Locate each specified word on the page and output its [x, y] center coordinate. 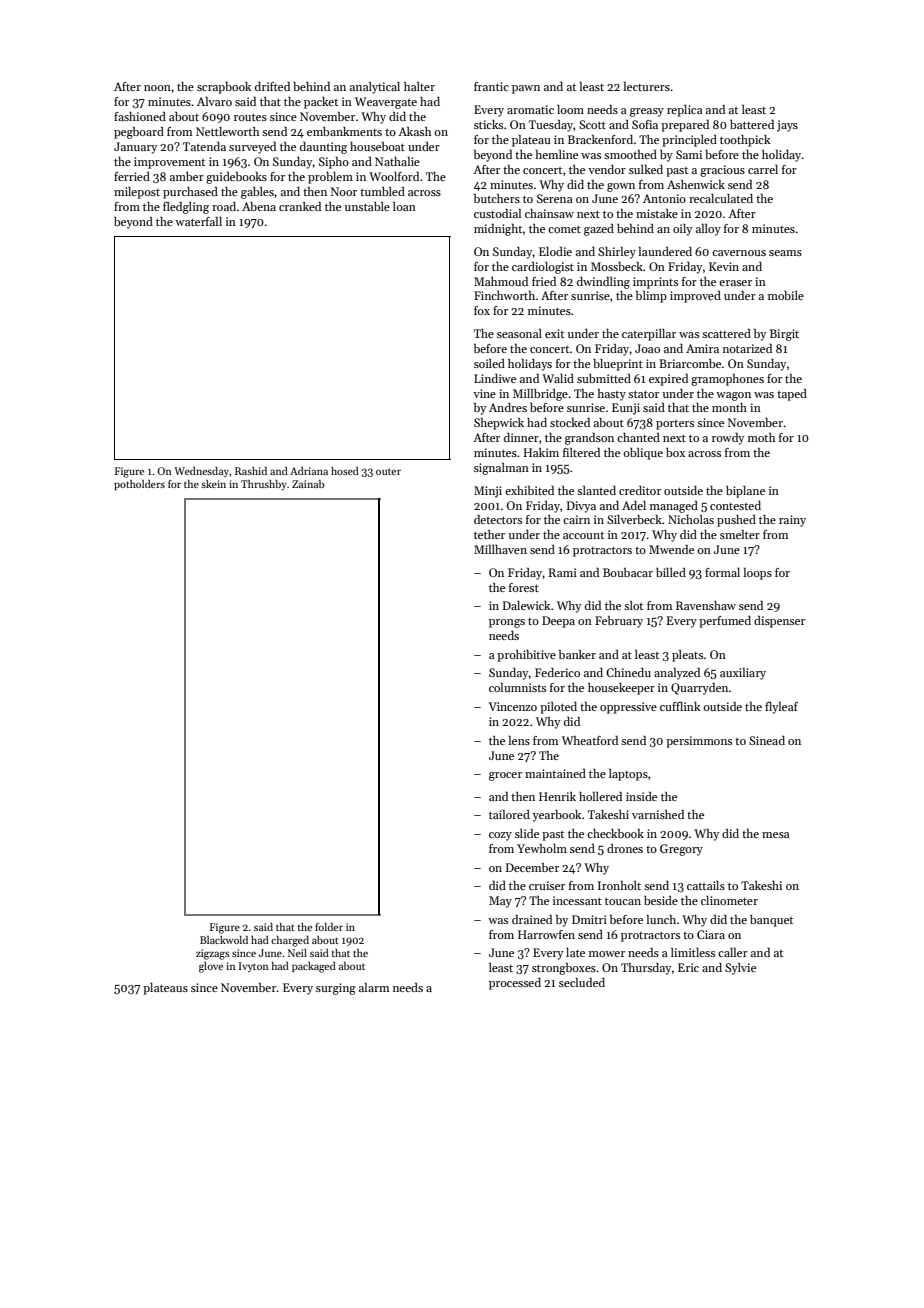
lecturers [647, 86]
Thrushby [264, 485]
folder [329, 927]
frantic [491, 86]
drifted [272, 86]
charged [290, 941]
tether [489, 534]
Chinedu [628, 672]
